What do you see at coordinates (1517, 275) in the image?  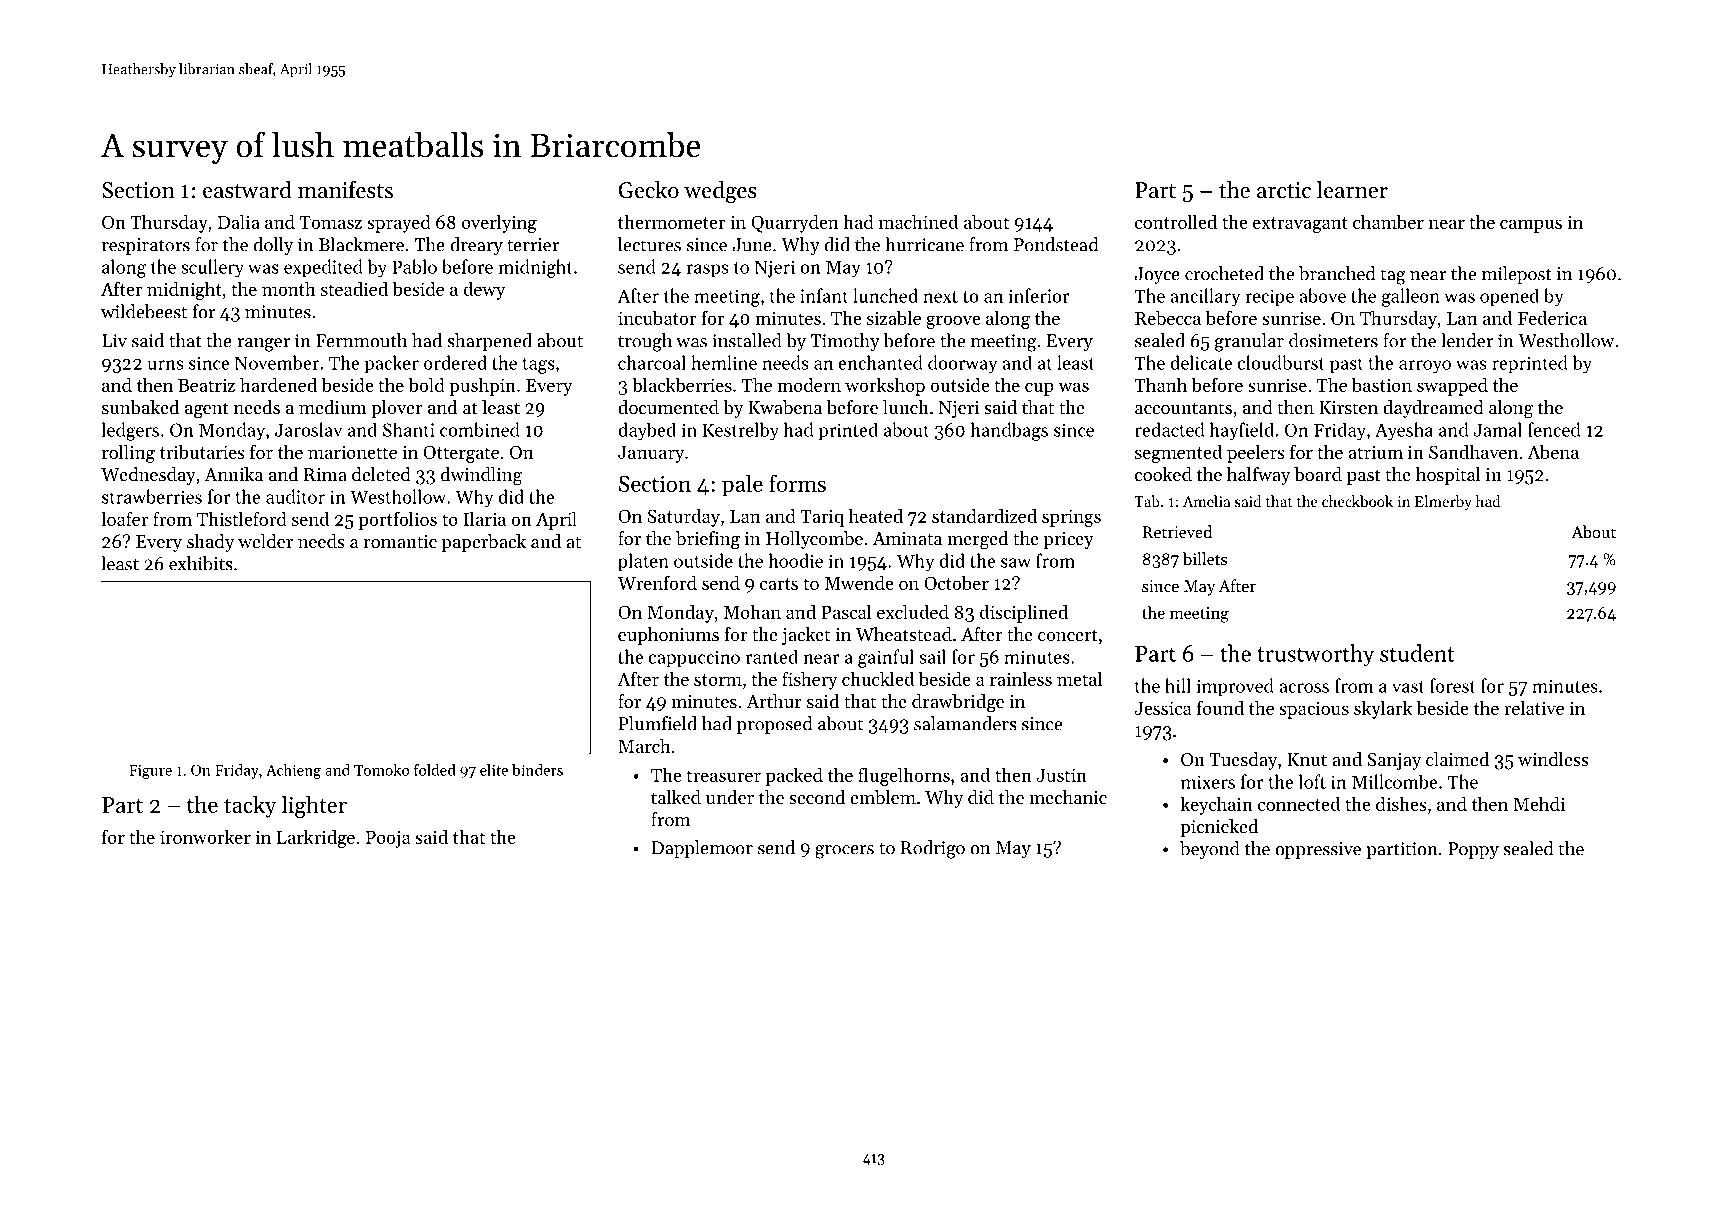 I see `milepost` at bounding box center [1517, 275].
